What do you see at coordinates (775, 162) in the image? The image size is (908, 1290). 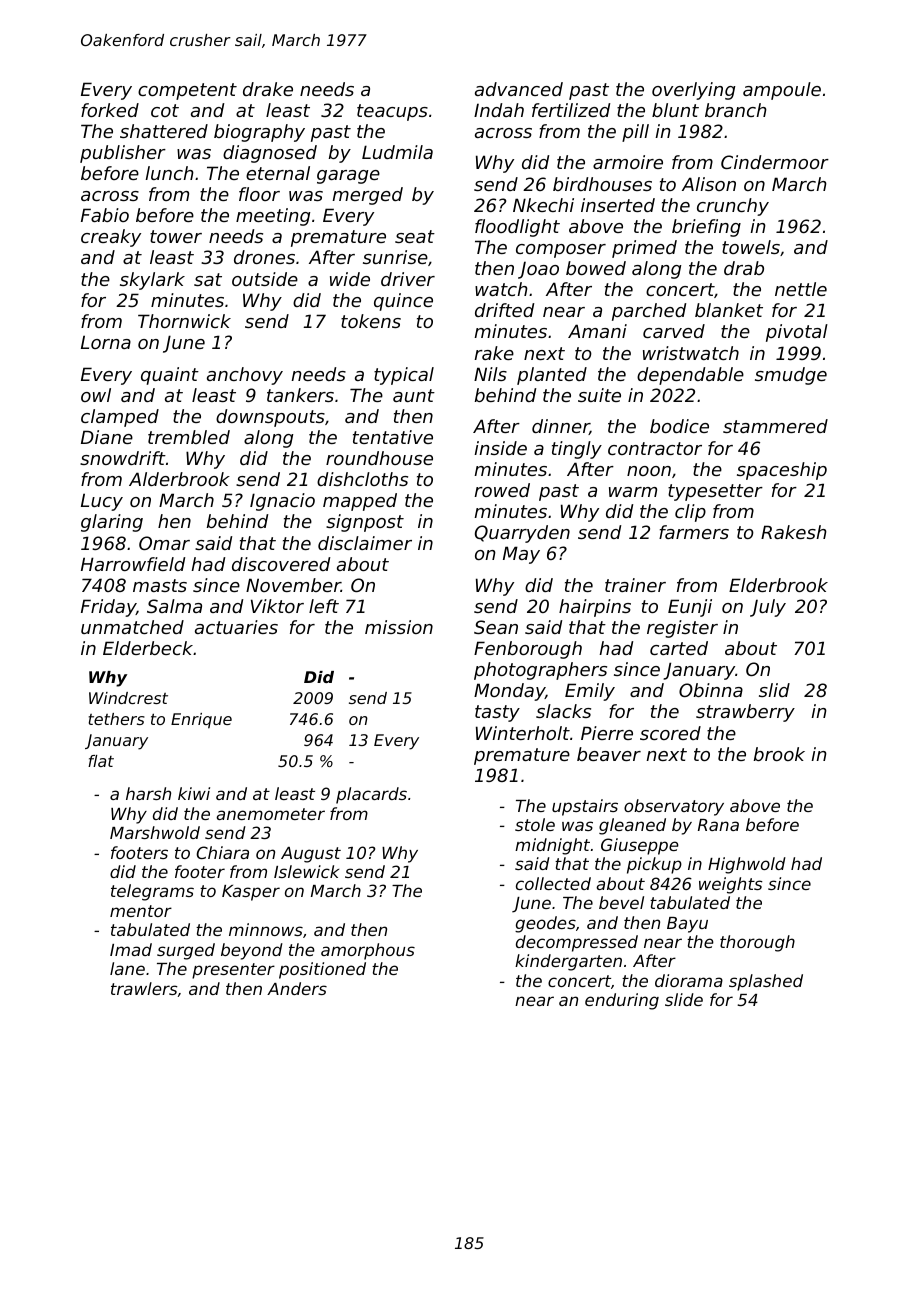 I see `Cindermoor` at bounding box center [775, 162].
